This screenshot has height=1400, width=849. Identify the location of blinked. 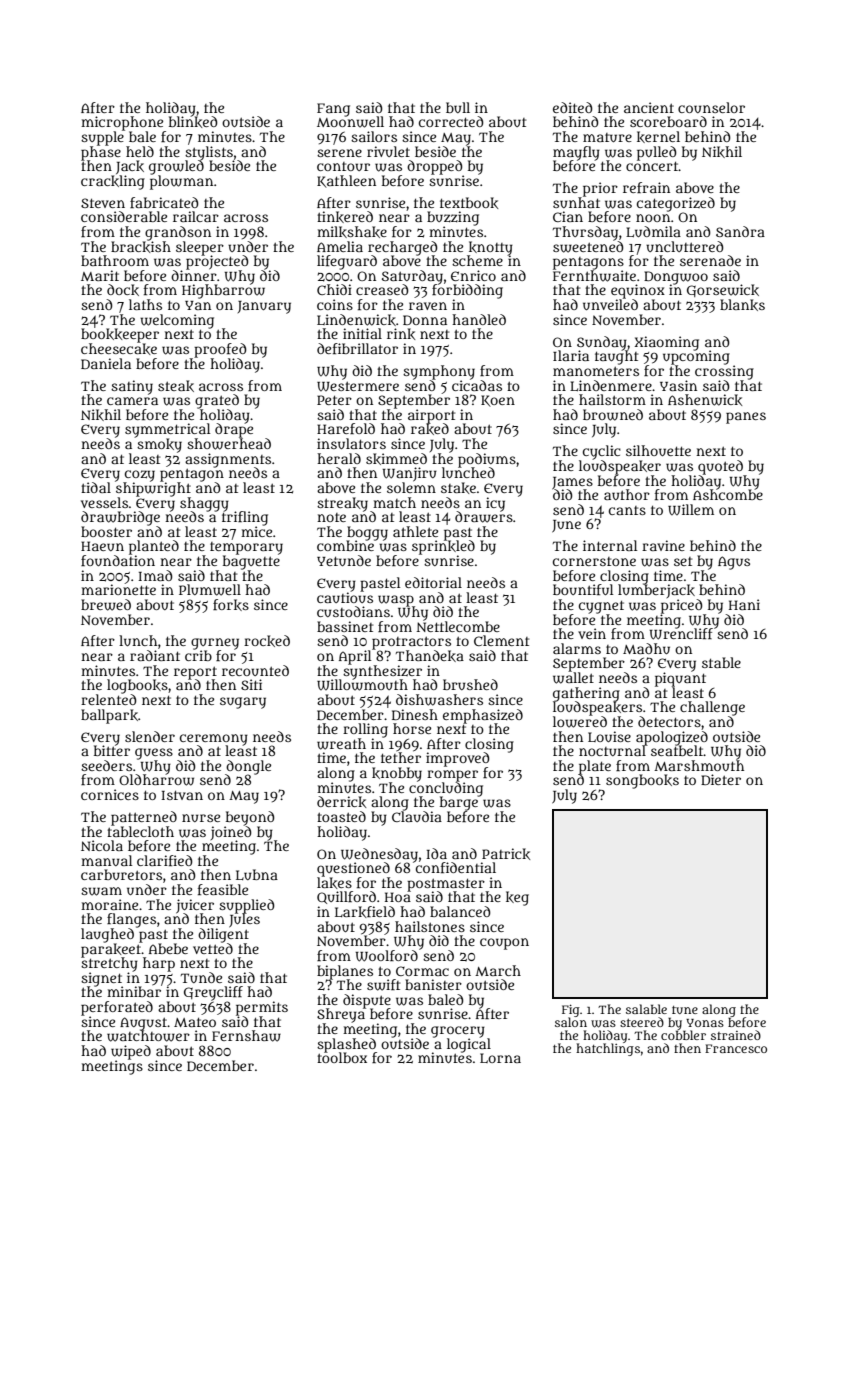
(193, 122).
